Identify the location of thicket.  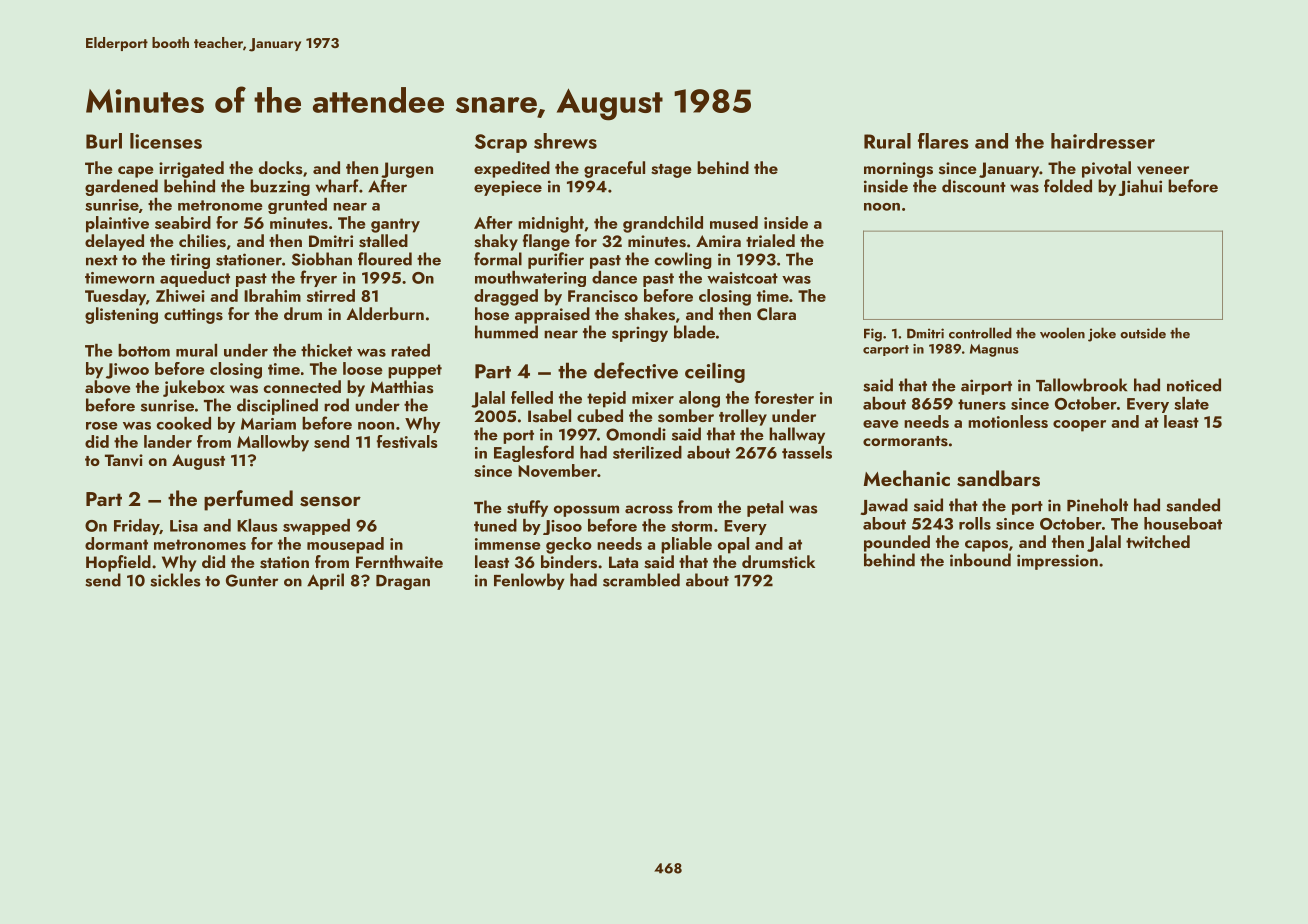
(326, 350).
